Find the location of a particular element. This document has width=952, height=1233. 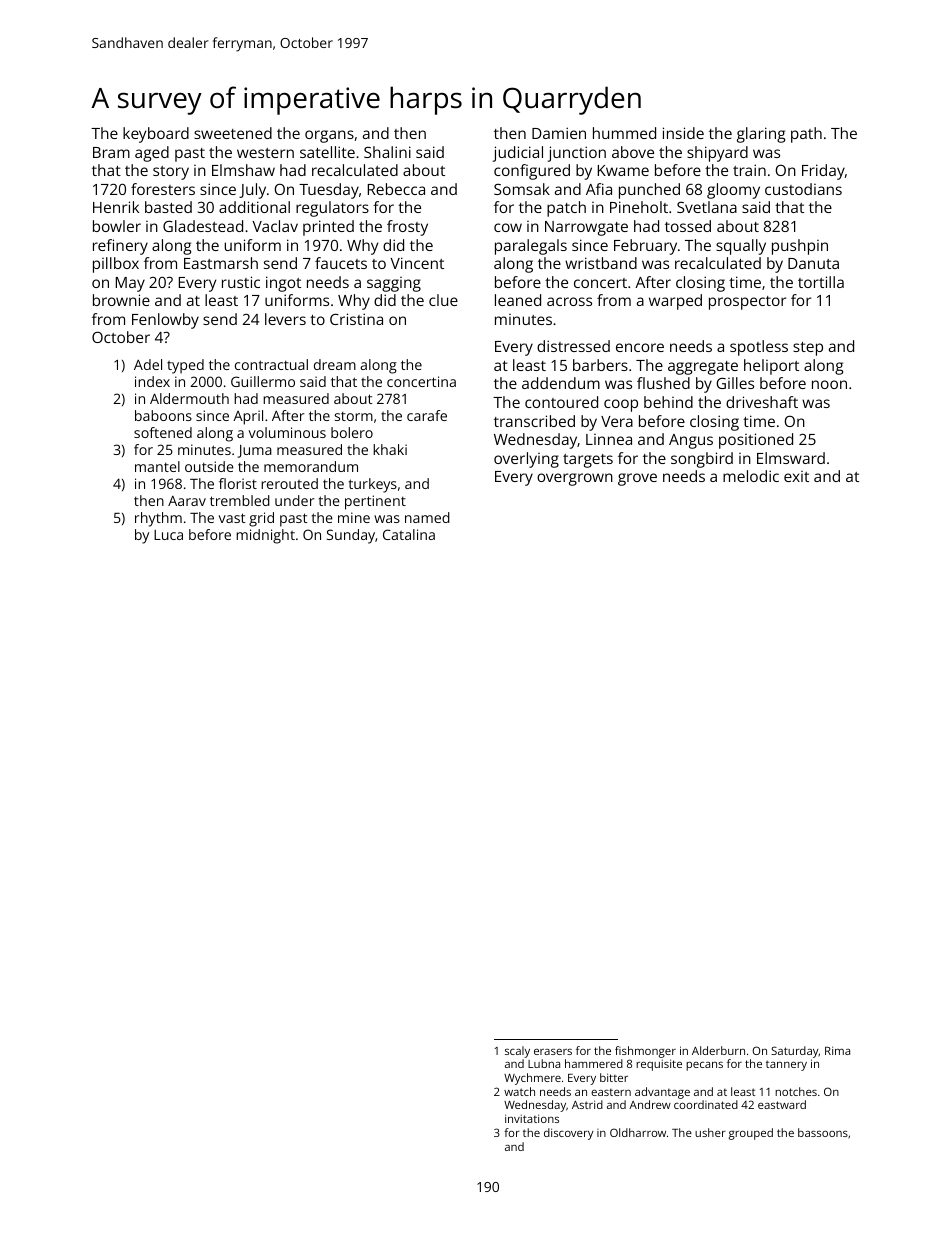

Luca is located at coordinates (168, 535).
